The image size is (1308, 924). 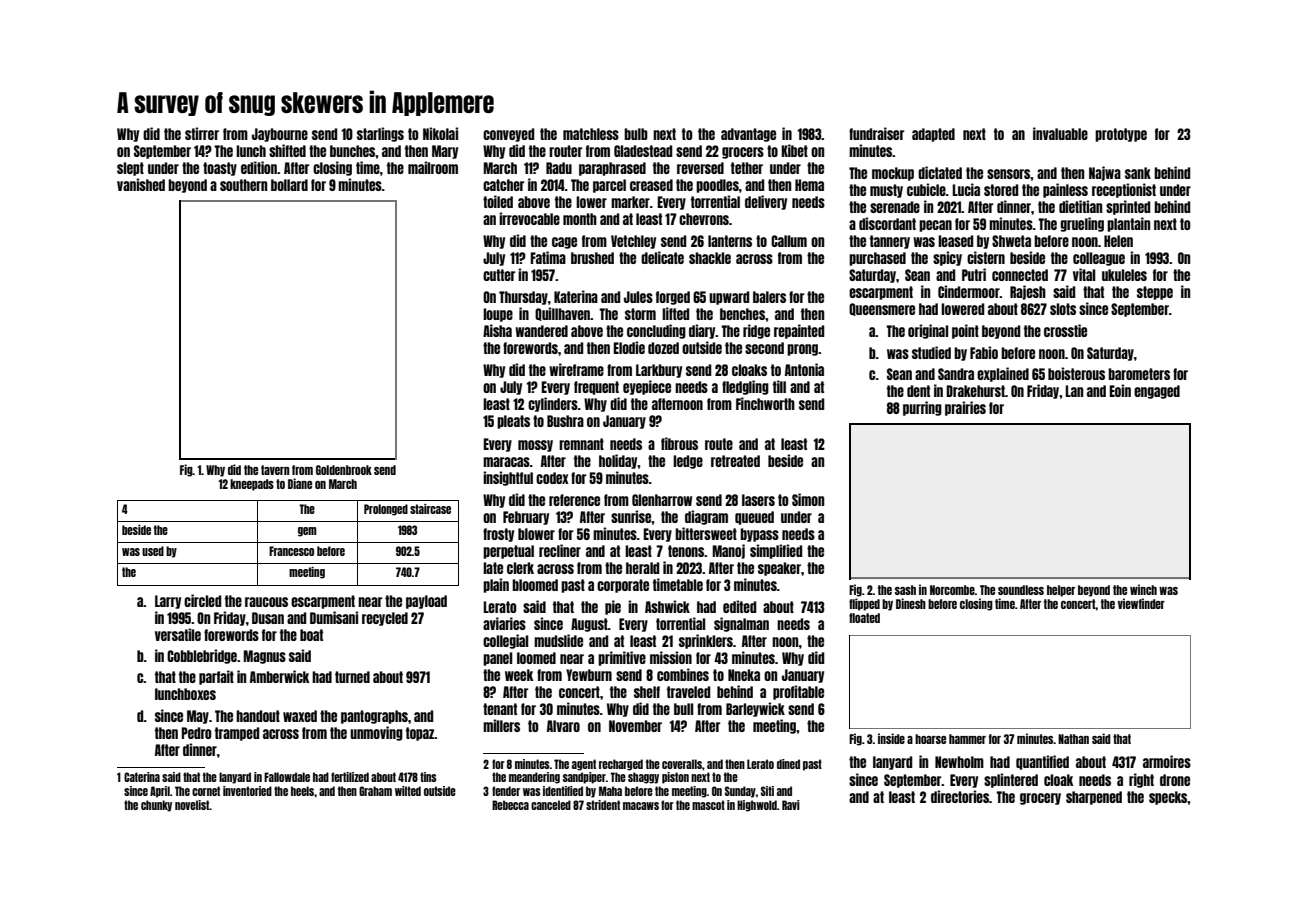 I want to click on bollard, so click(x=289, y=185).
